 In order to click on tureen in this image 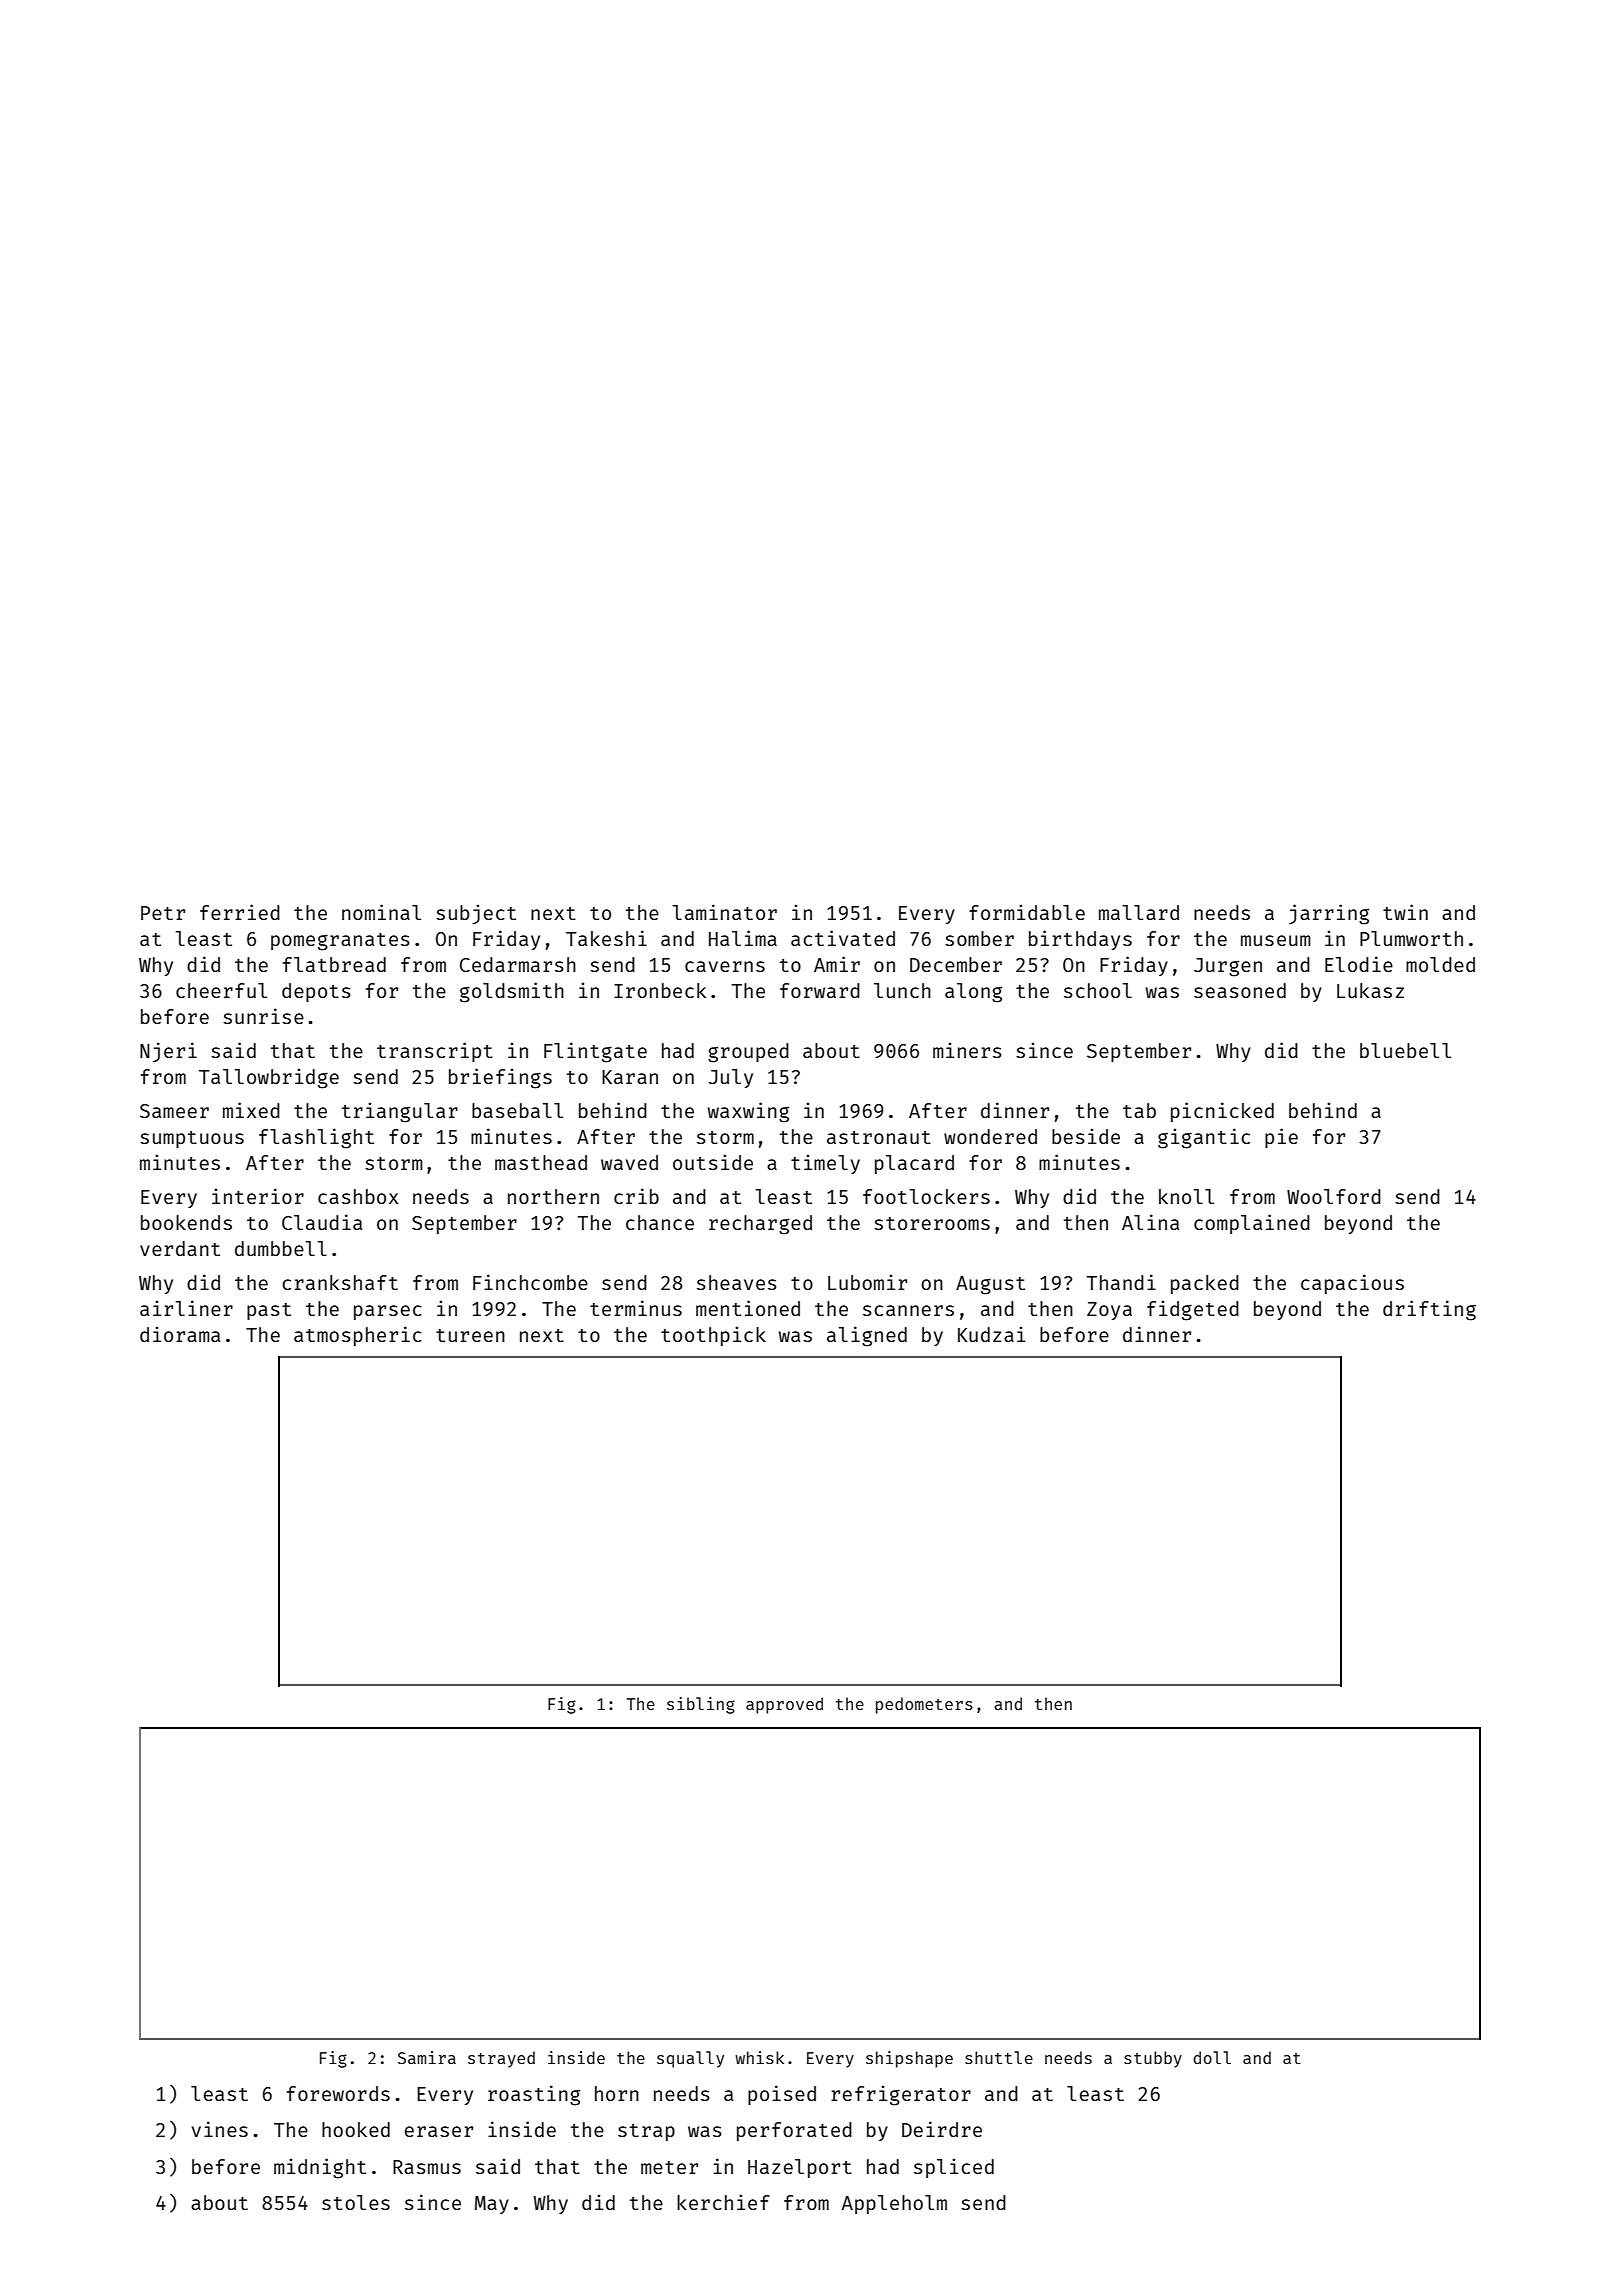, I will do `click(470, 1335)`.
